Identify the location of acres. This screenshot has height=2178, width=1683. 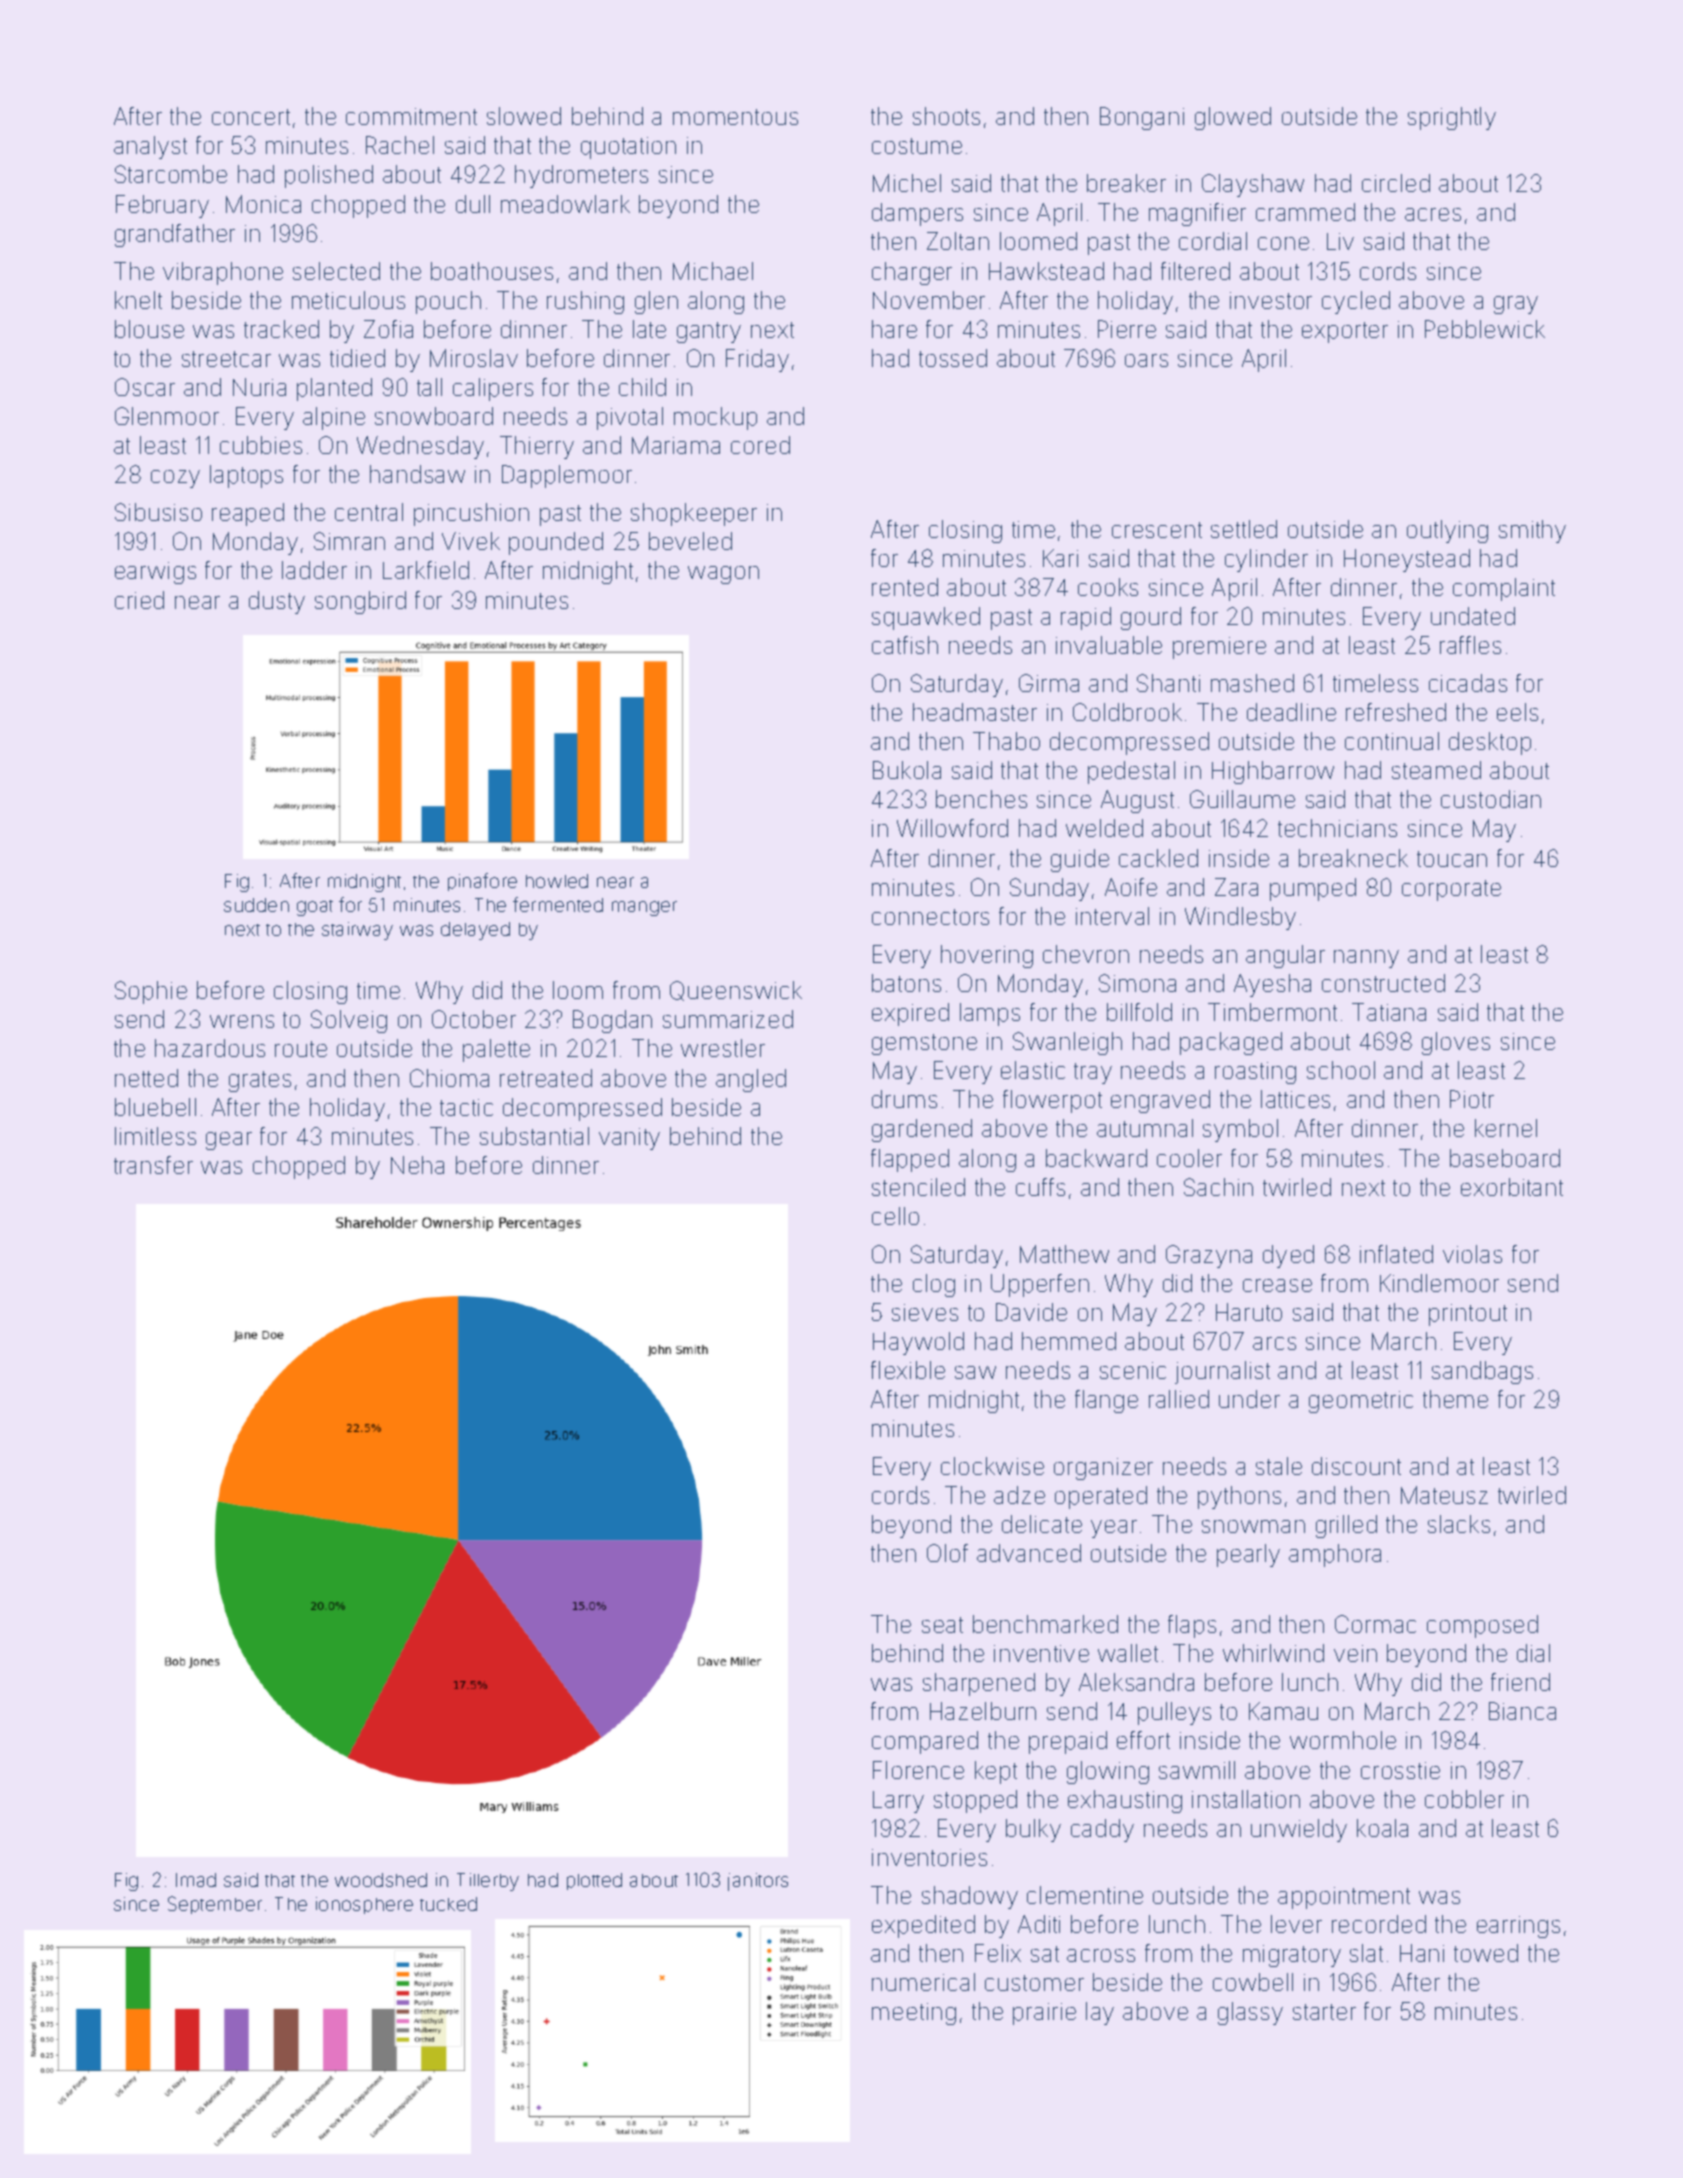
(1433, 214).
